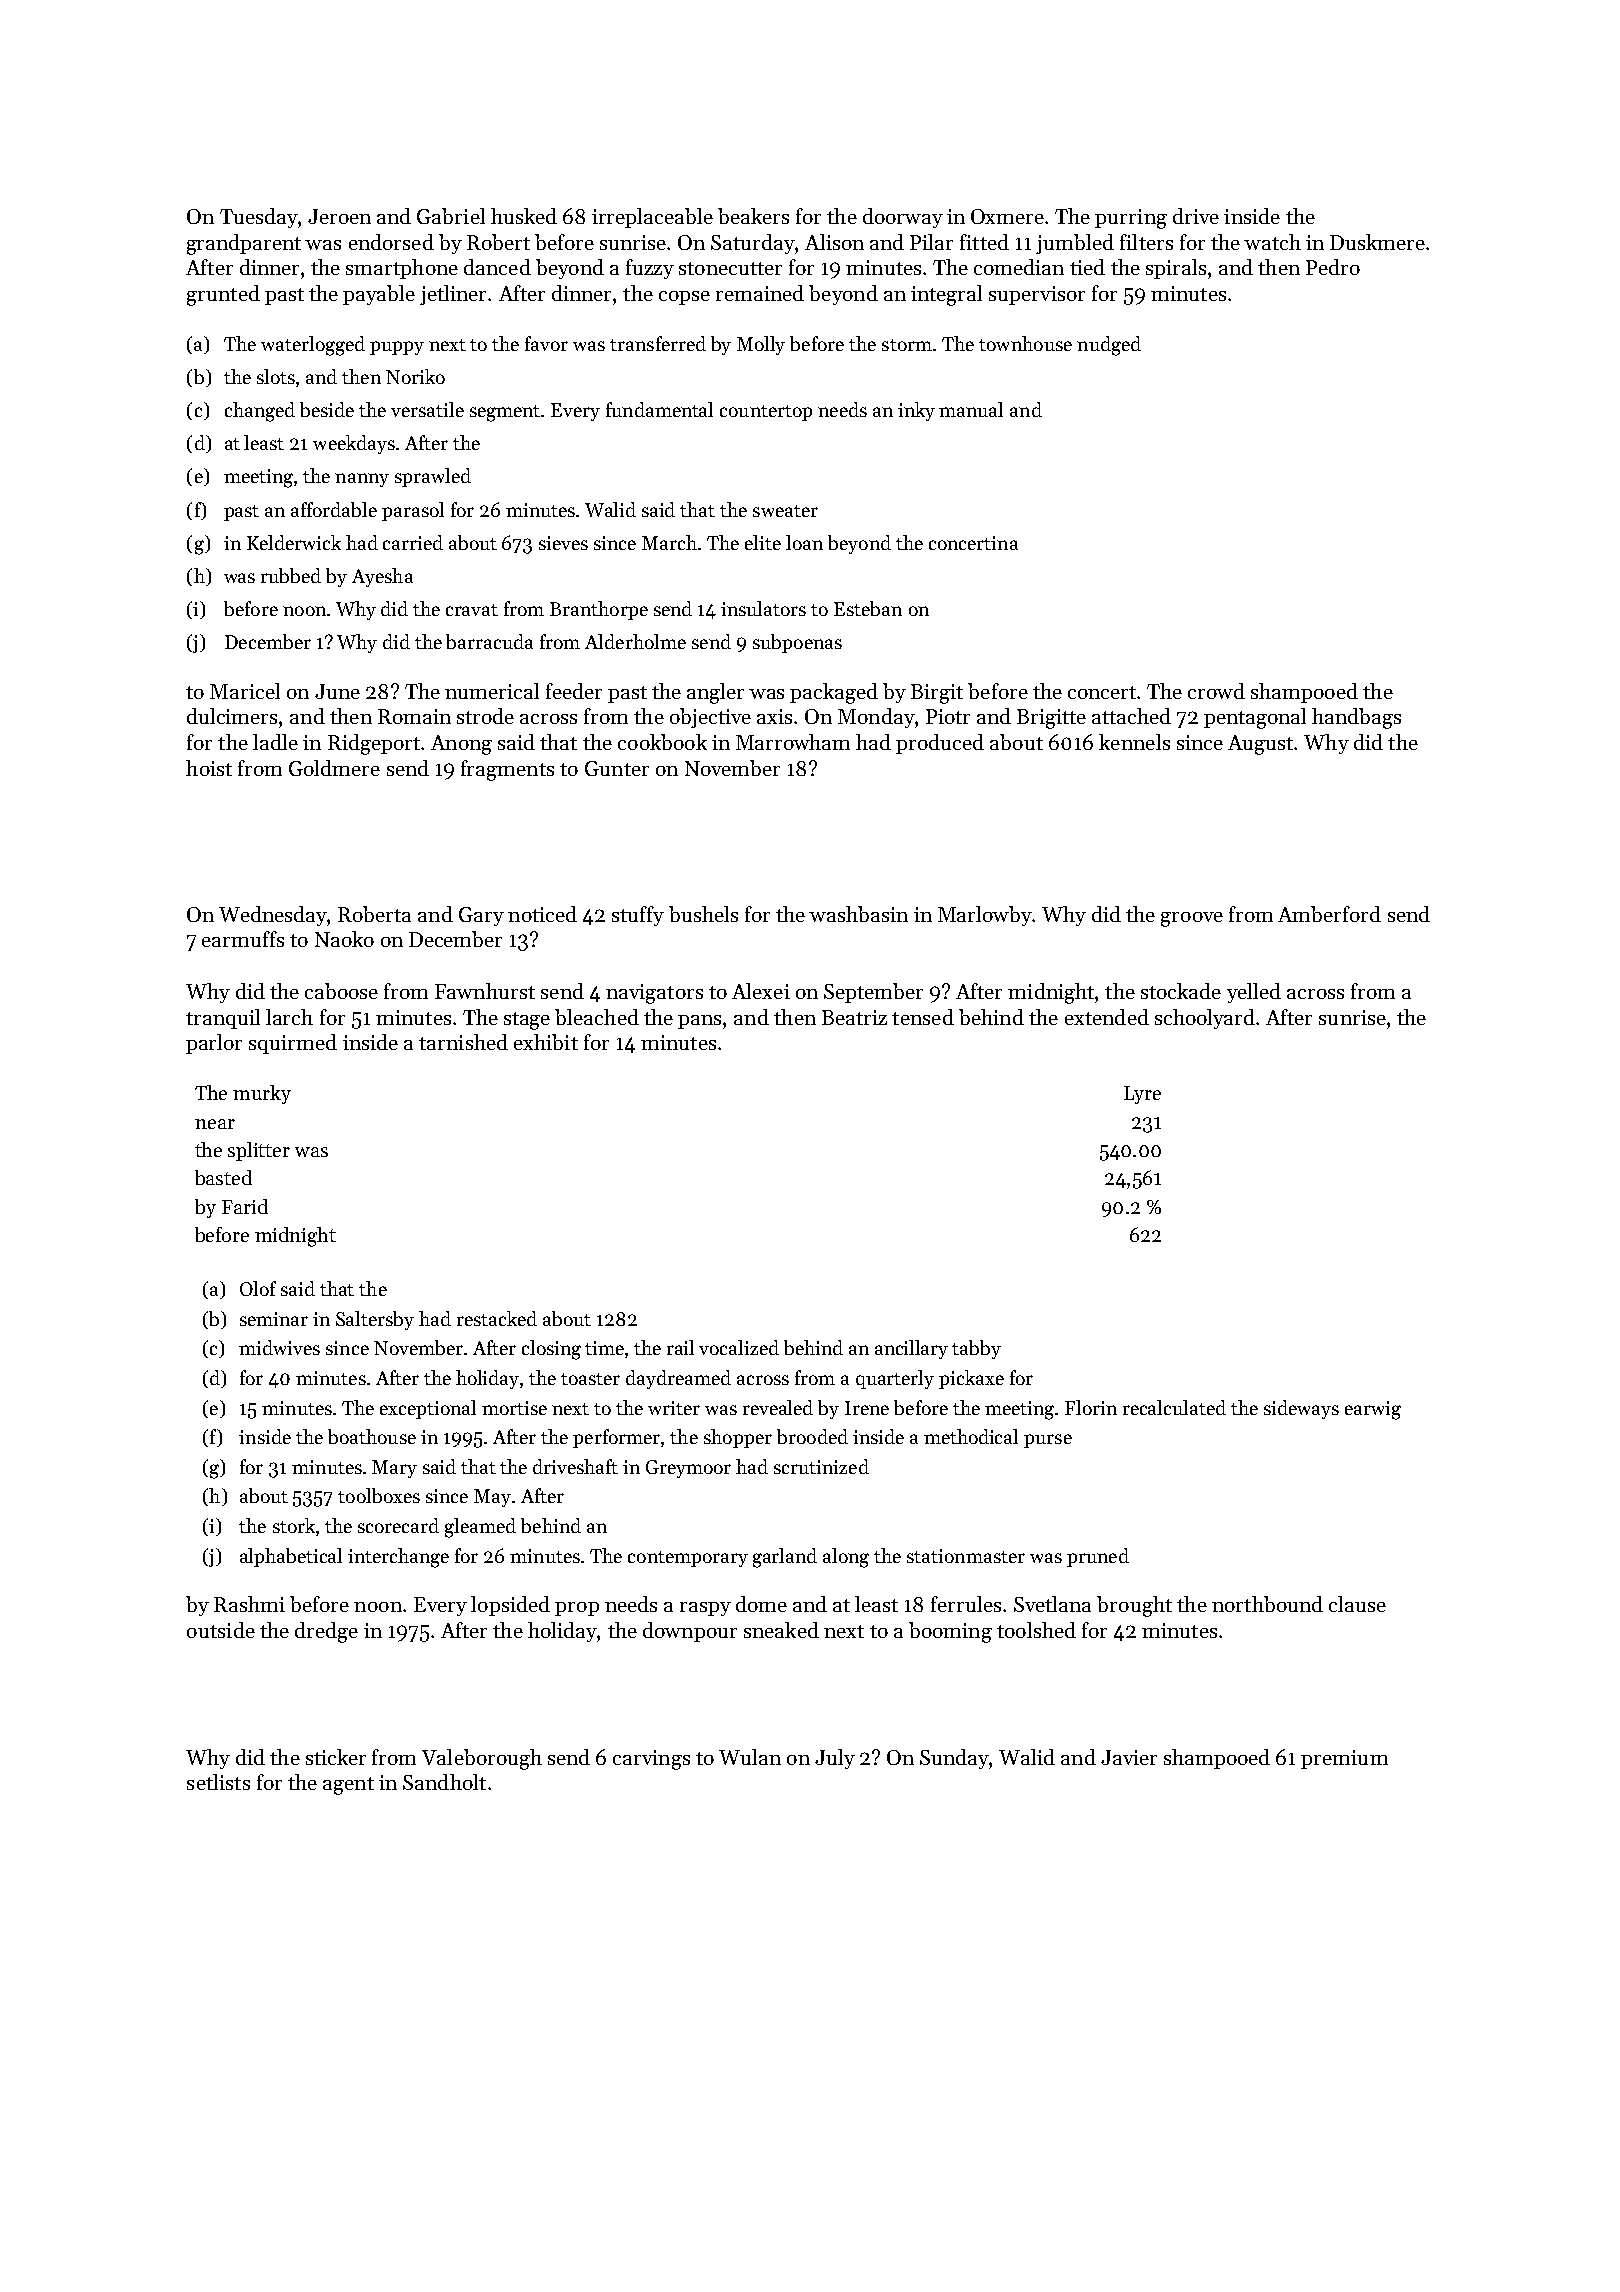 The image size is (1620, 2292). Describe the element at coordinates (372, 1436) in the image. I see `boathouse` at that location.
